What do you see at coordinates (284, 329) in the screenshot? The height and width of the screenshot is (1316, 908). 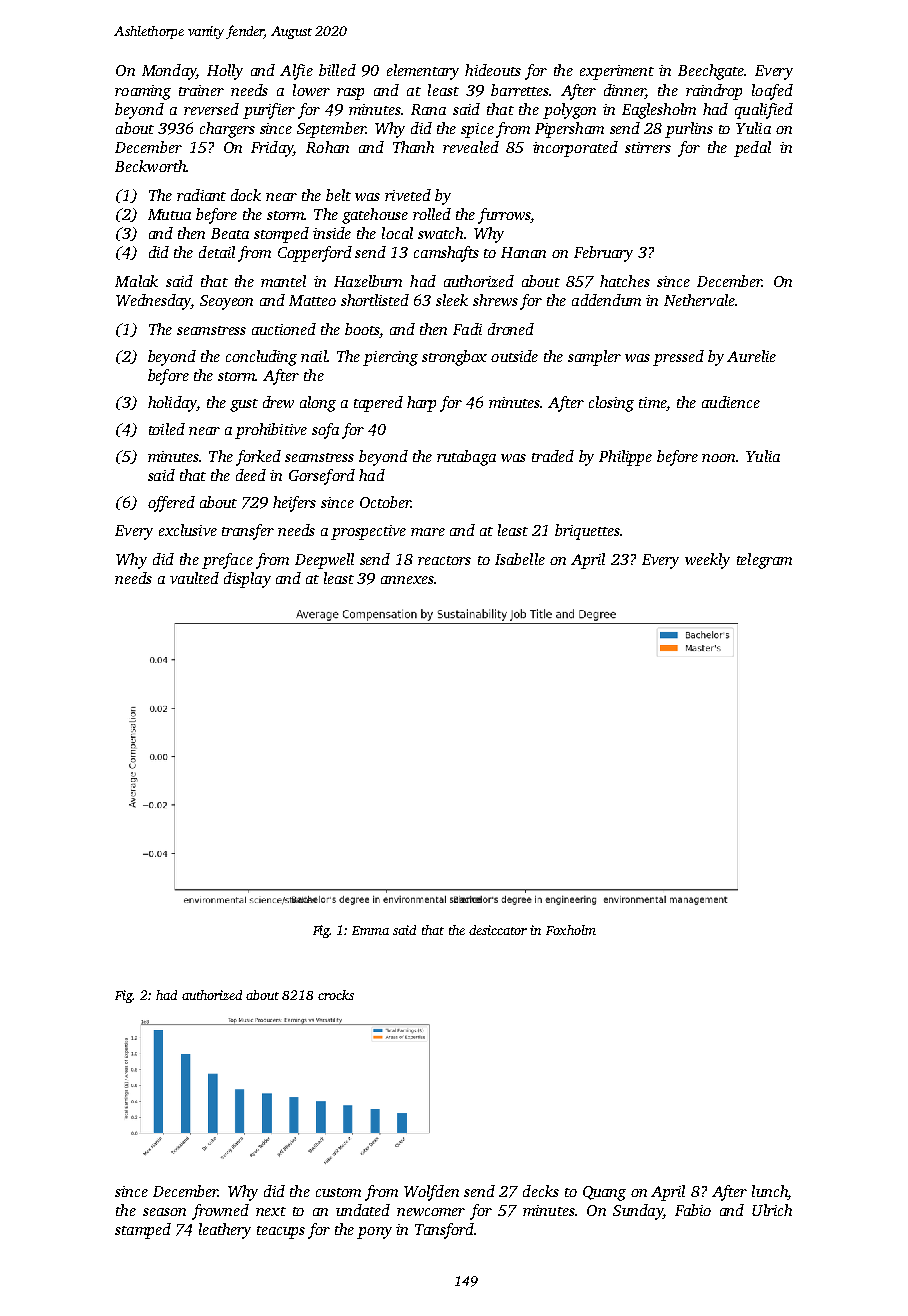 I see `auctioned` at bounding box center [284, 329].
